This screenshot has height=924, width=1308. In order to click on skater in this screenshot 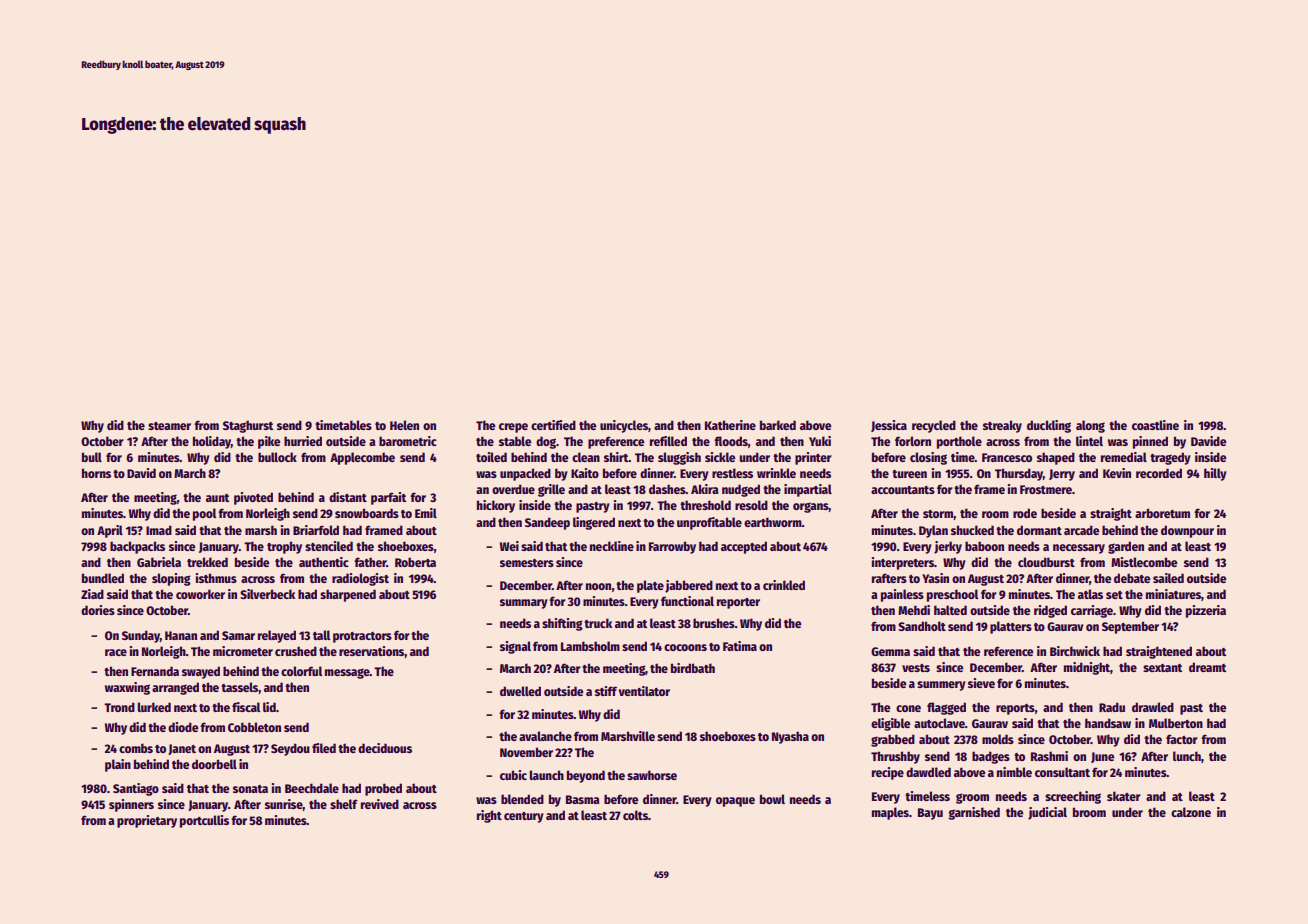, I will do `click(1124, 796)`.
